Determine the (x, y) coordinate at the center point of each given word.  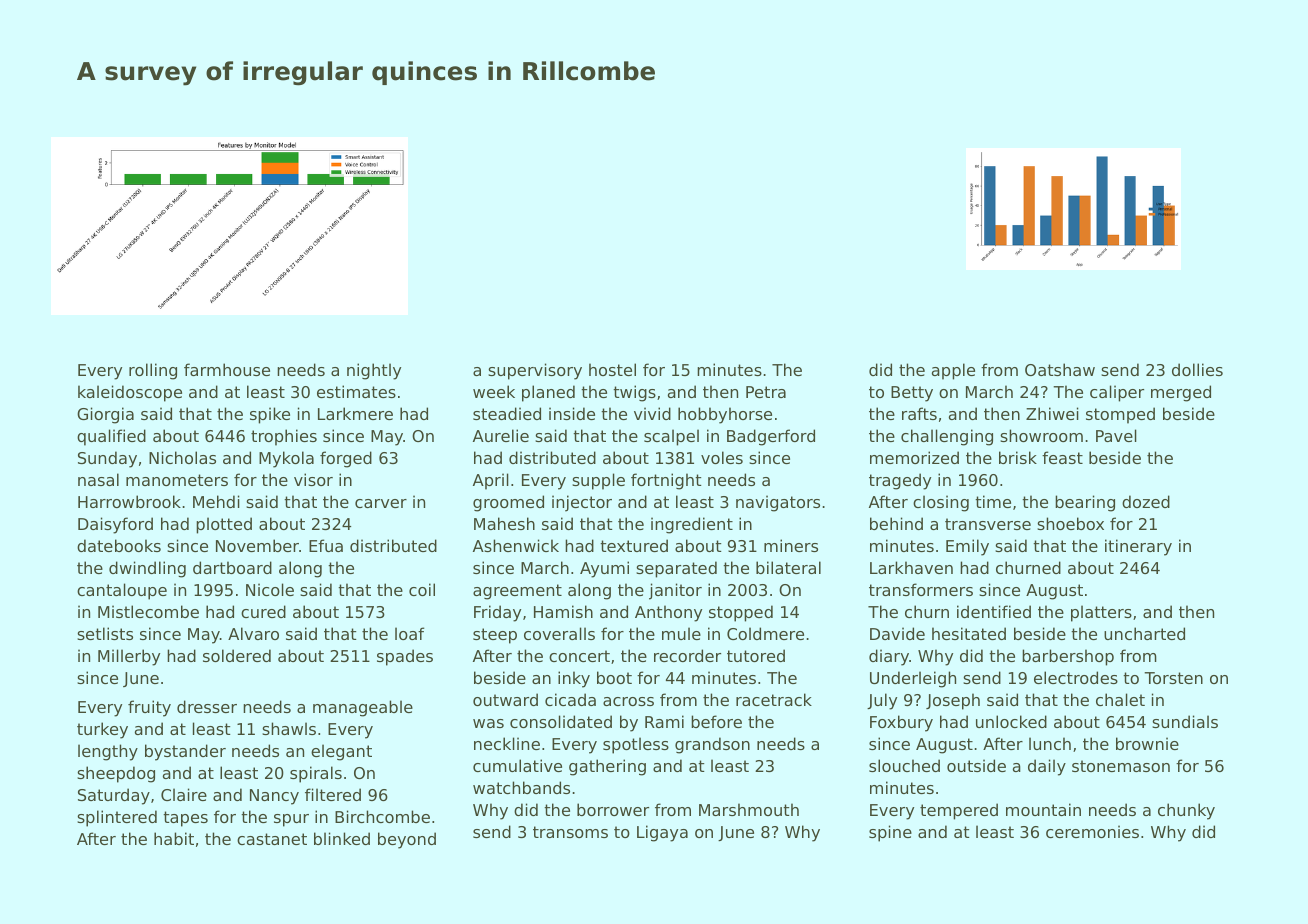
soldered (237, 655)
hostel (612, 369)
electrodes (1076, 677)
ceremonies (1092, 831)
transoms (570, 832)
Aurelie (501, 435)
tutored (756, 655)
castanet (272, 839)
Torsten (1173, 678)
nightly (374, 371)
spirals (316, 774)
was (488, 723)
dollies (1197, 369)
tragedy (900, 481)
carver (381, 503)
